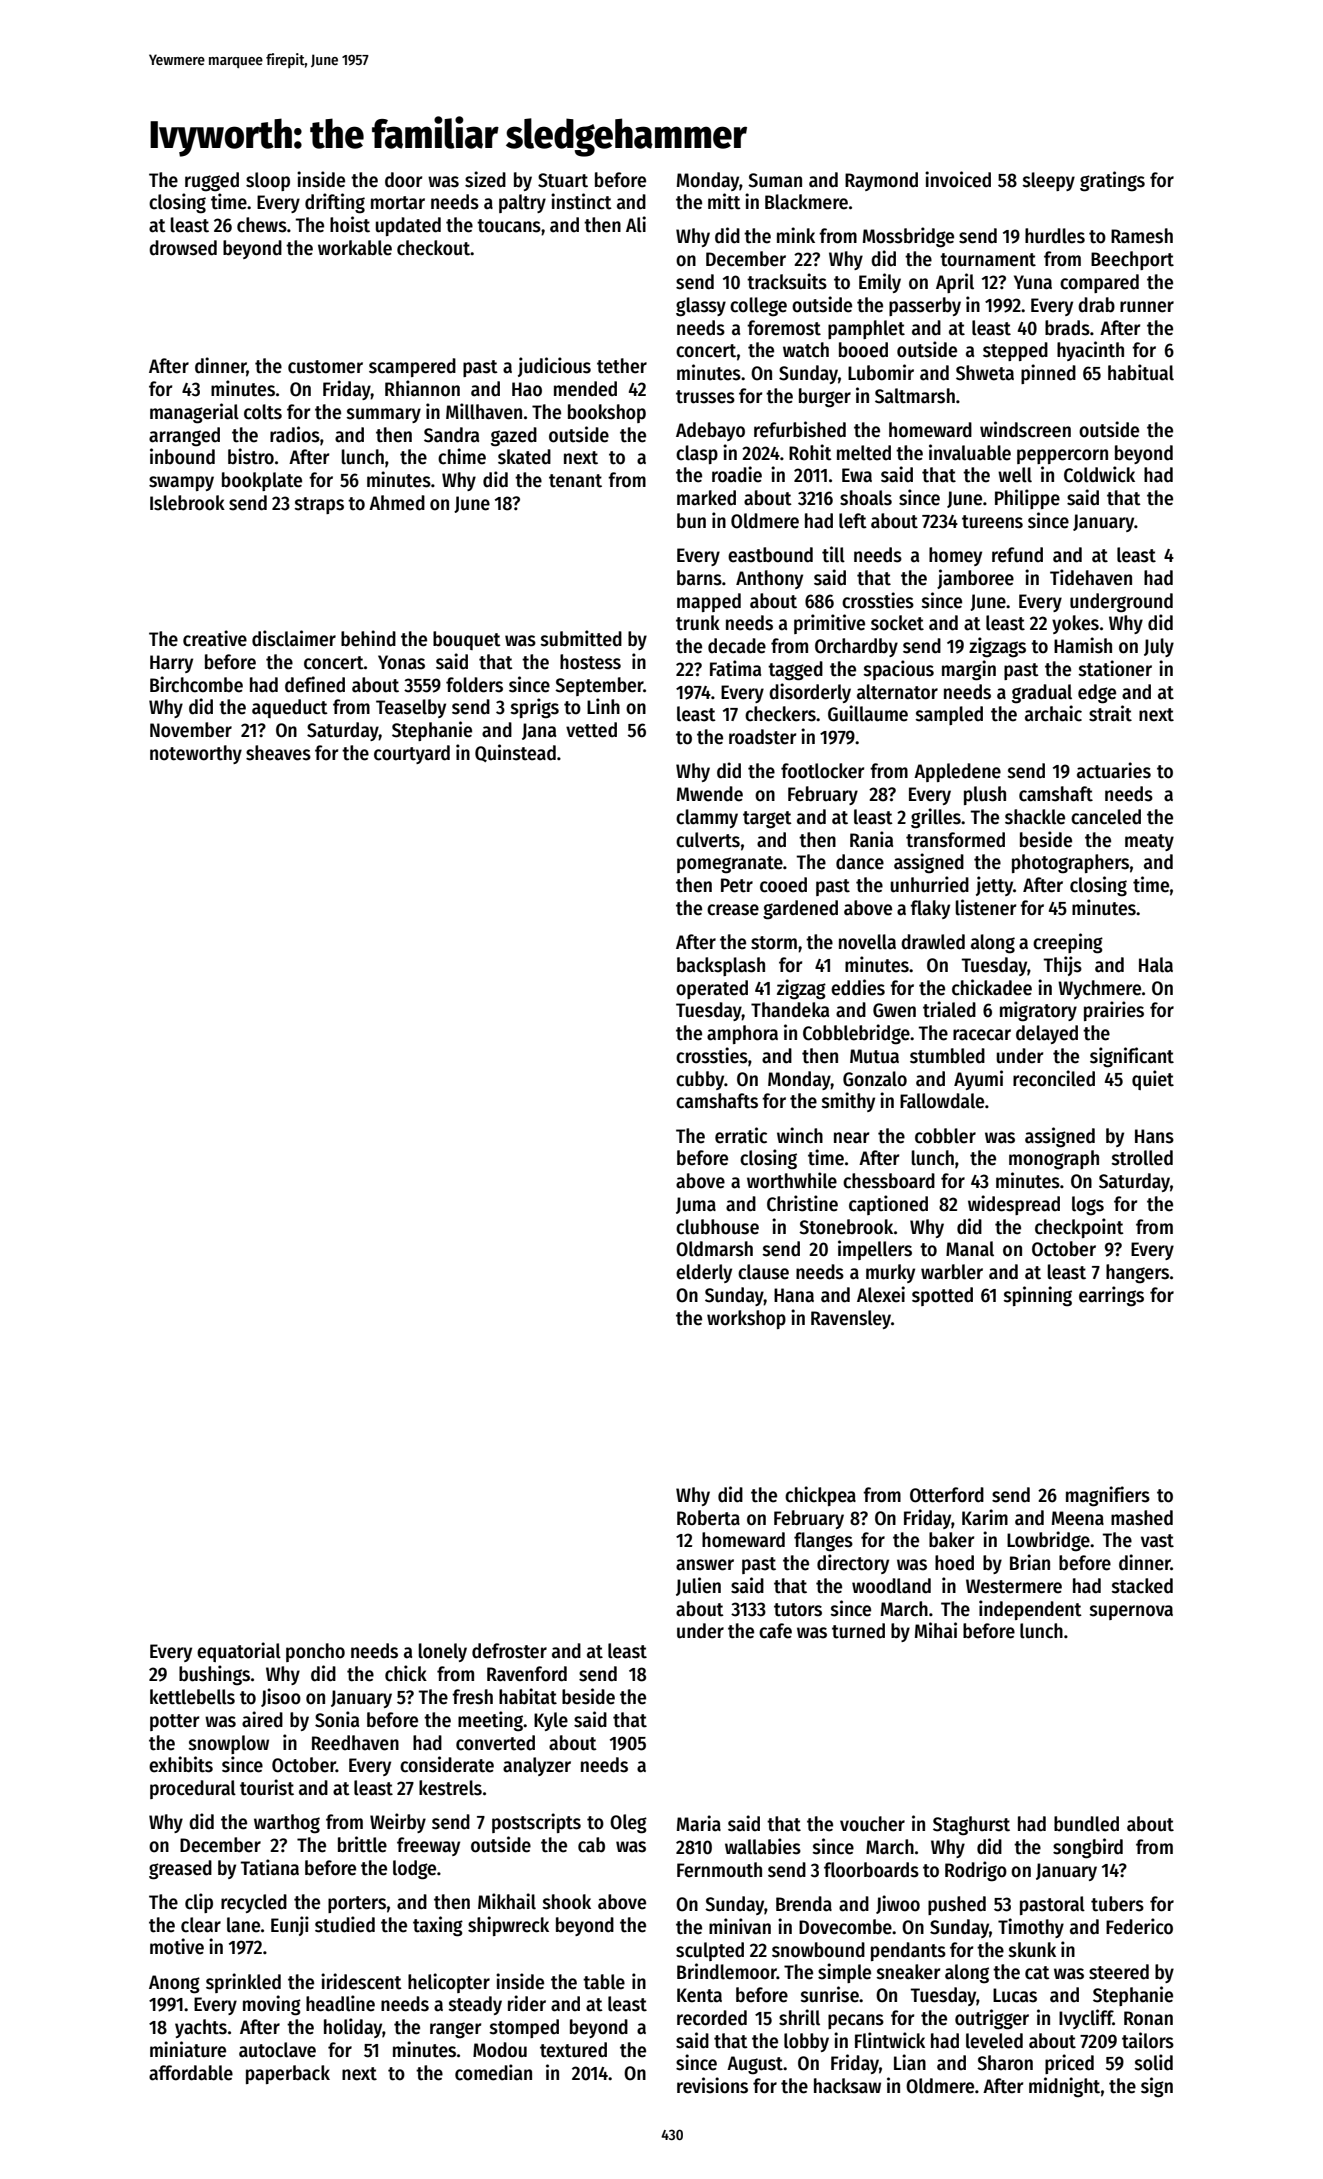  Describe the element at coordinates (622, 366) in the image. I see `tether` at that location.
